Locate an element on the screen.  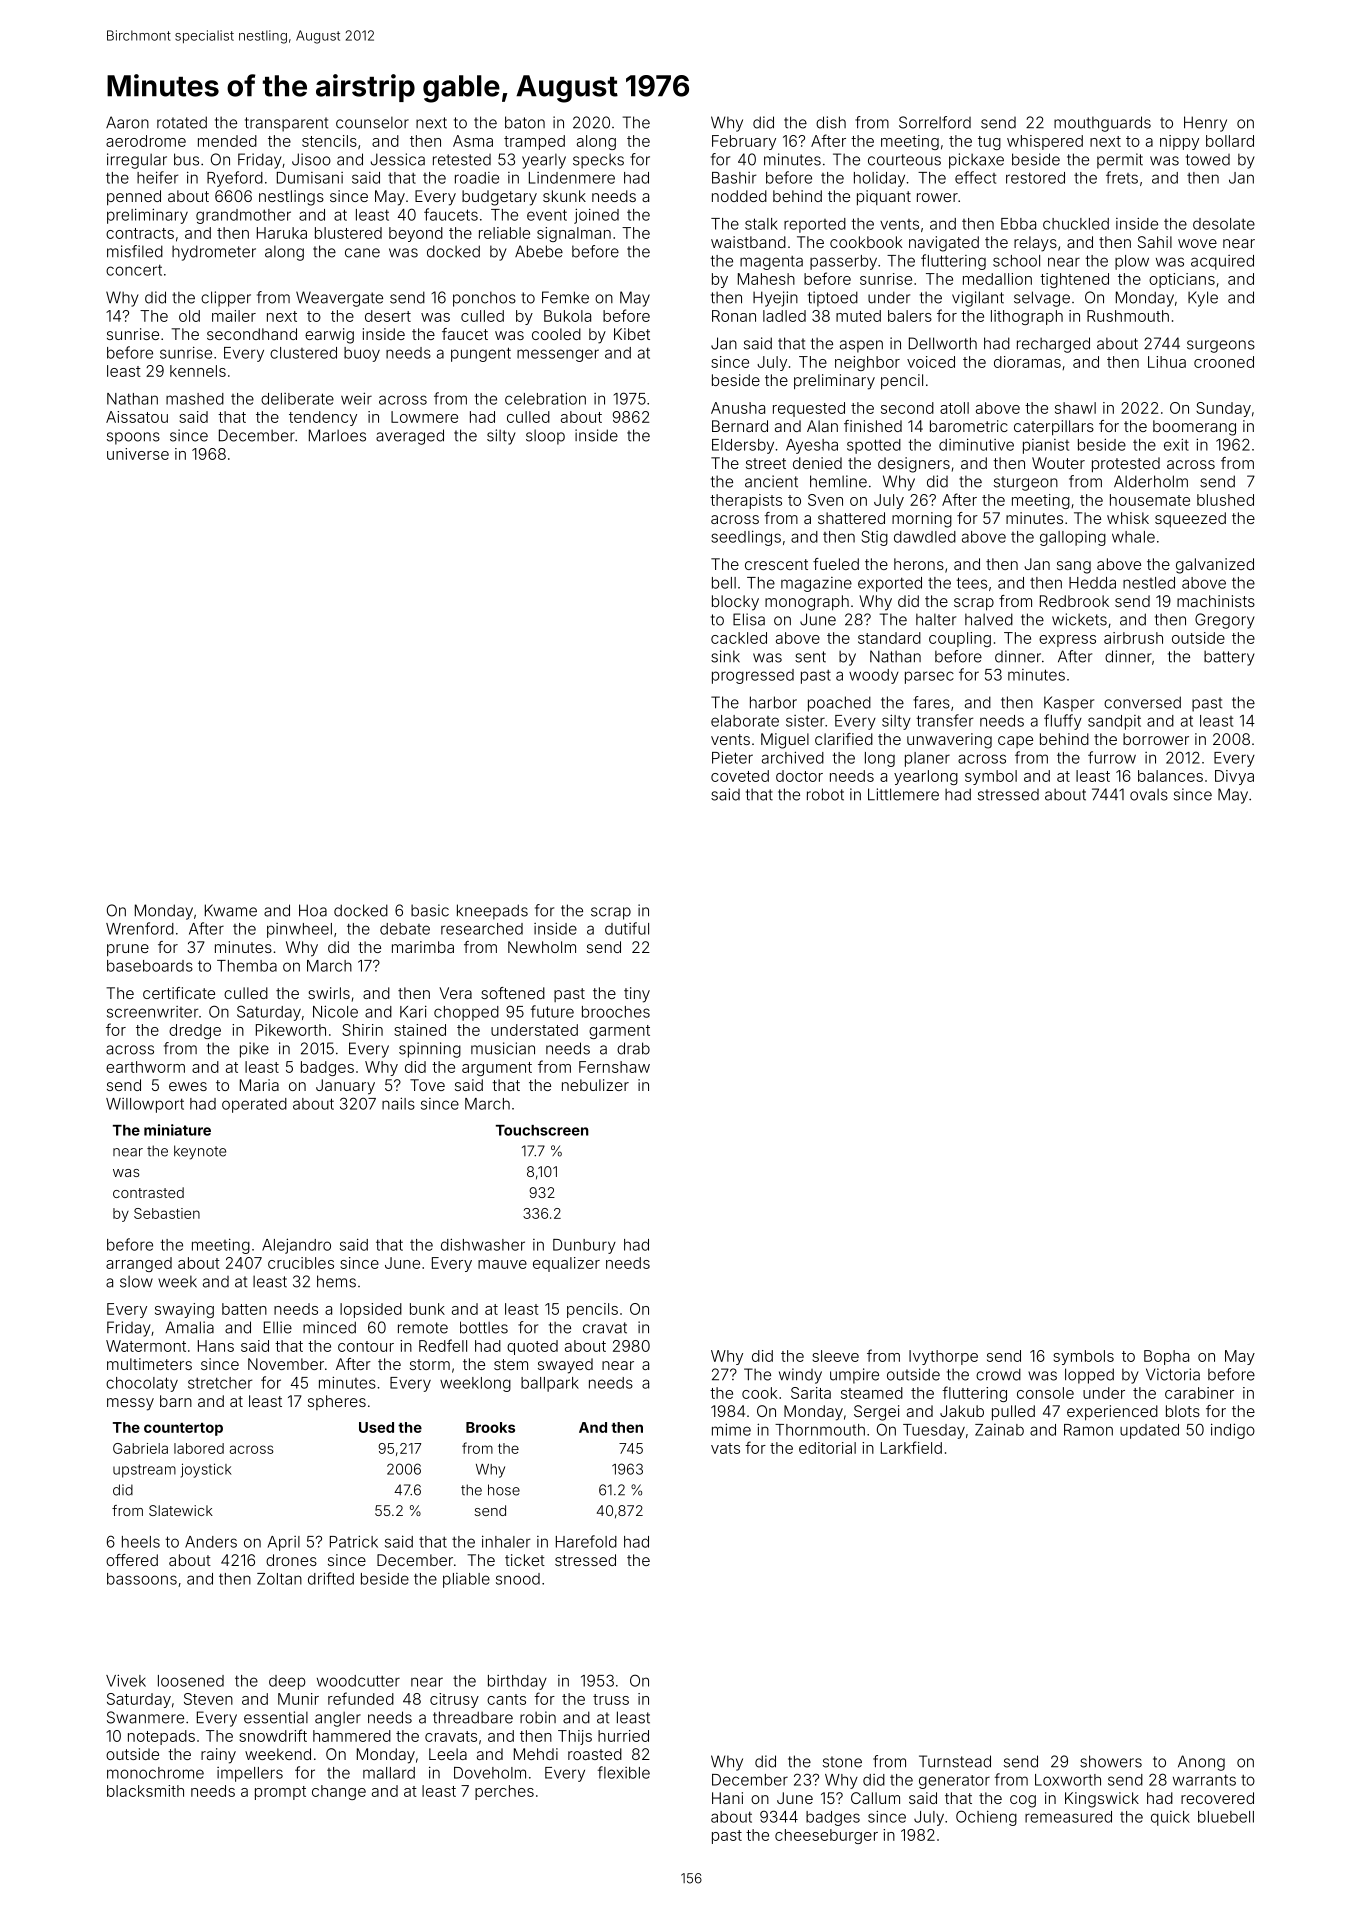
ticket is located at coordinates (525, 1560).
